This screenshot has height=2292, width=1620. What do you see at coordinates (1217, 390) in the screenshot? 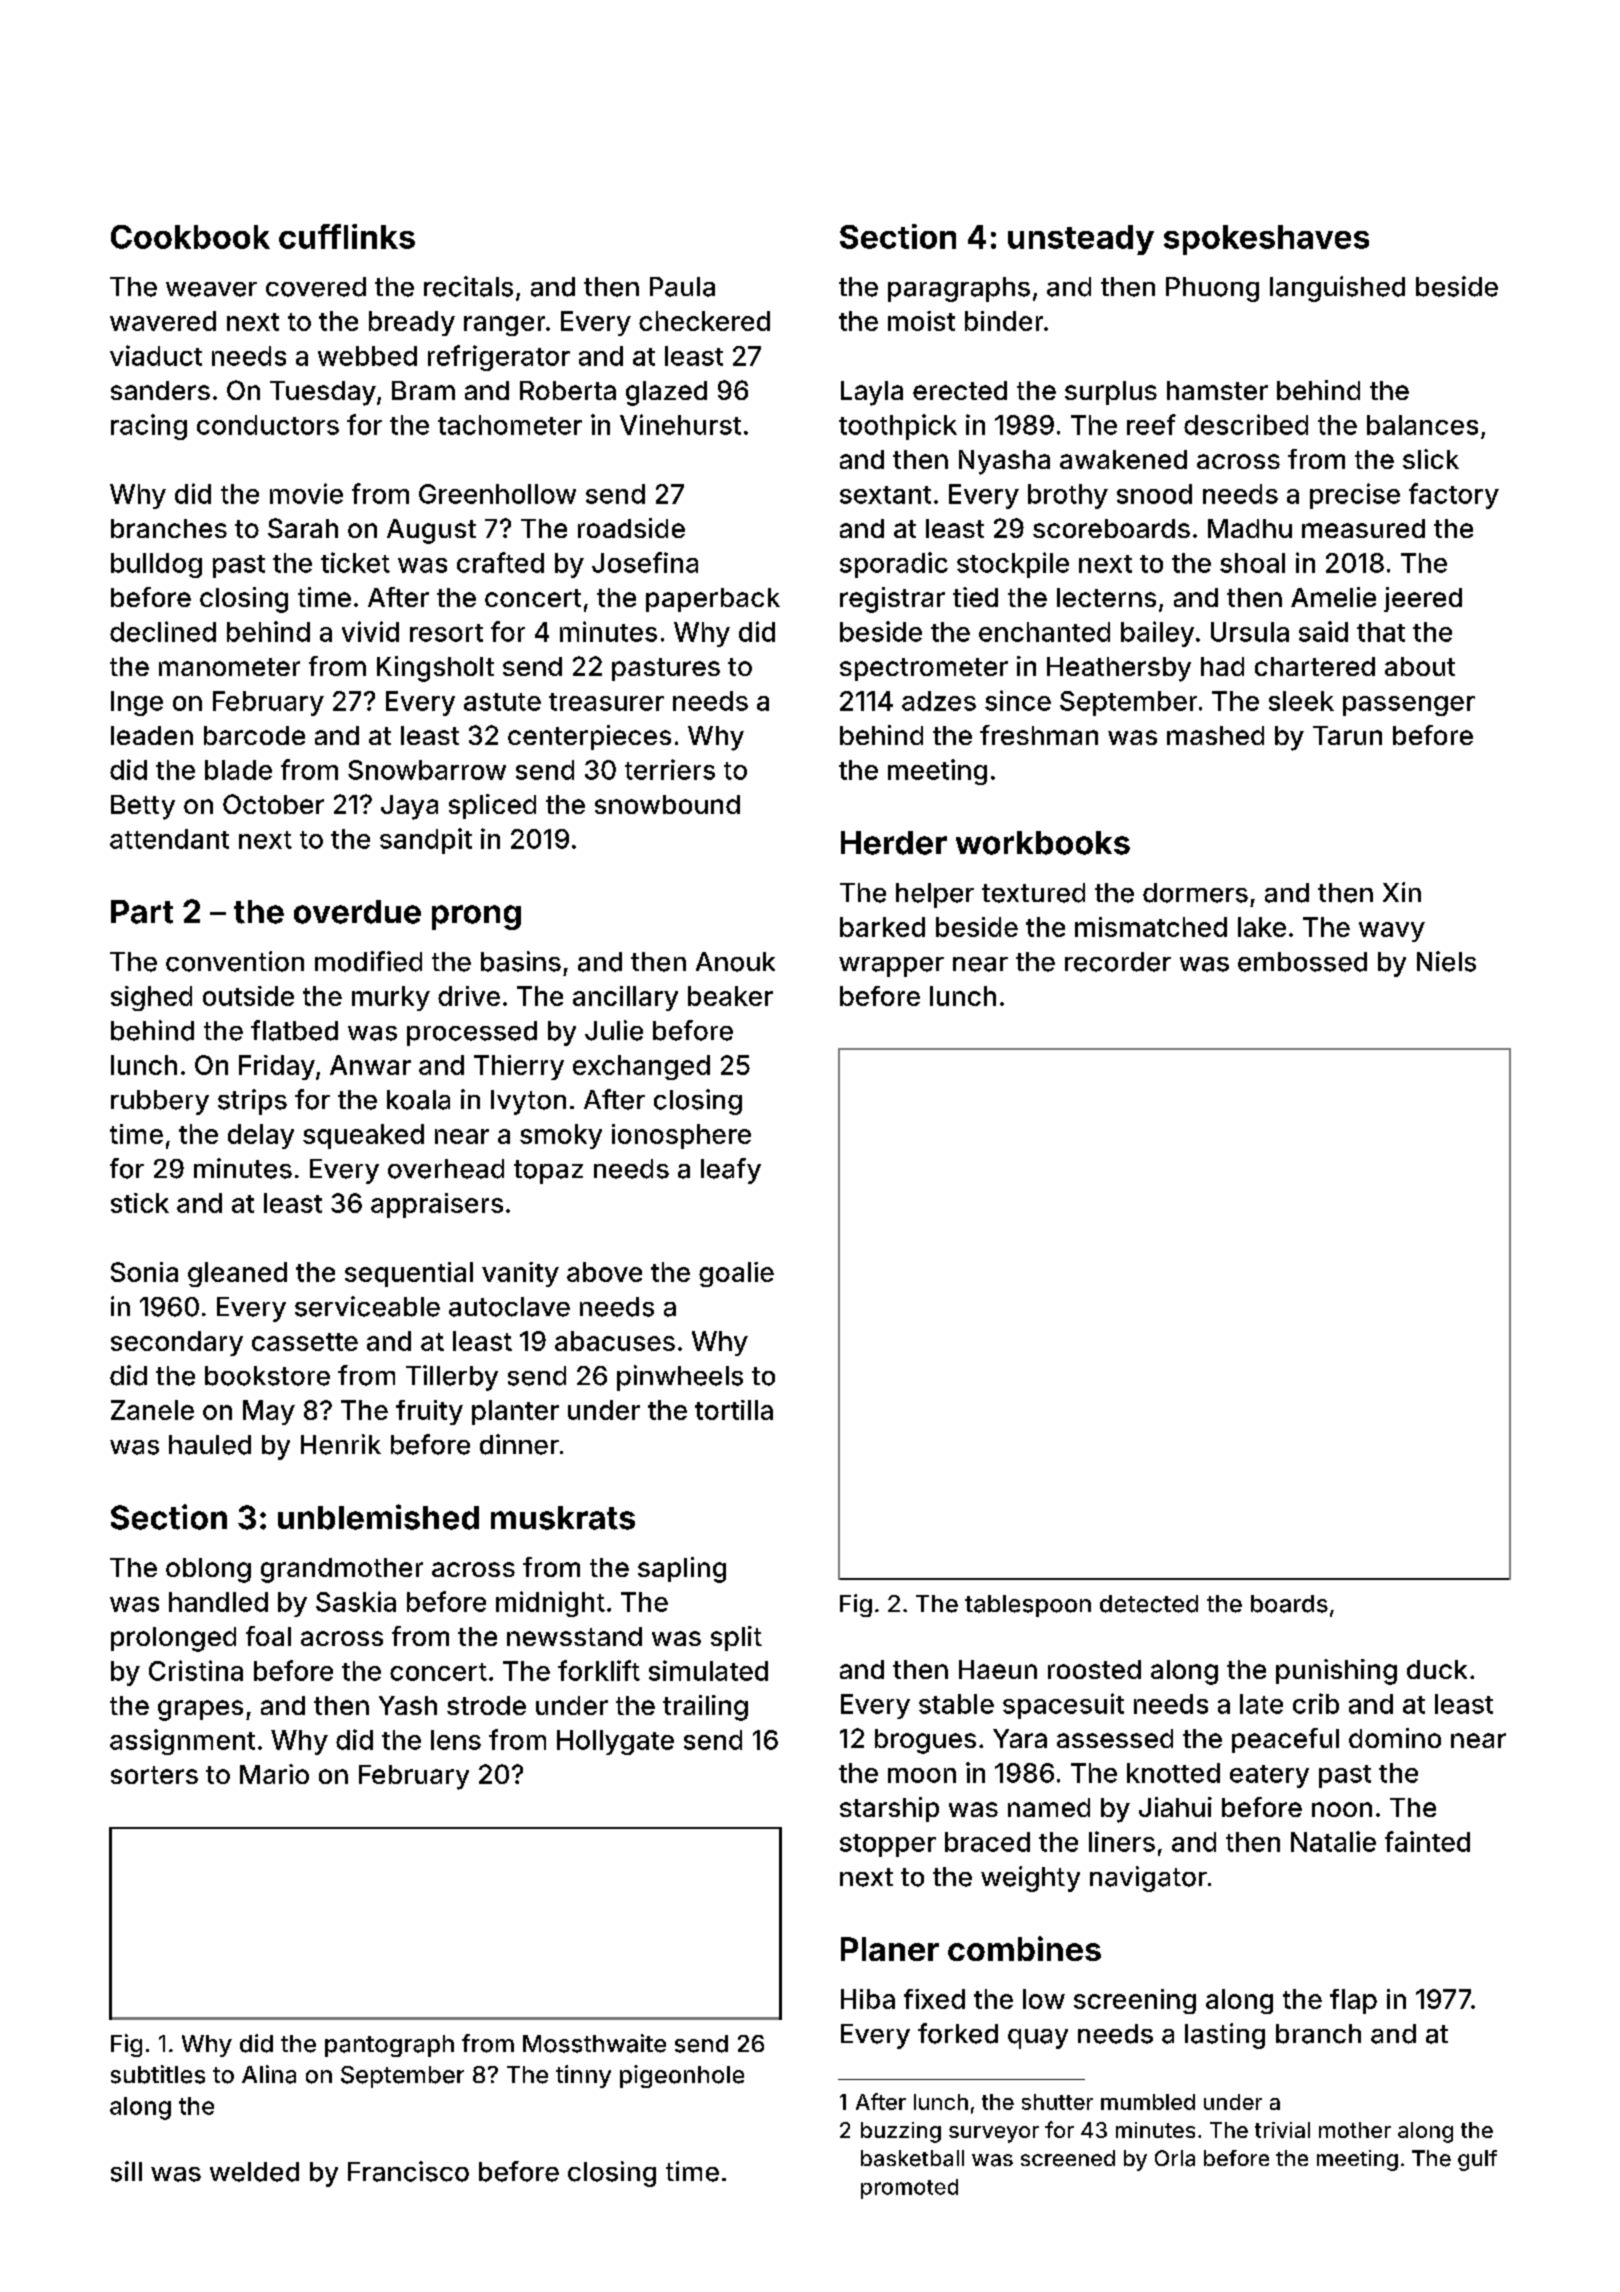
I see `hamster` at bounding box center [1217, 390].
